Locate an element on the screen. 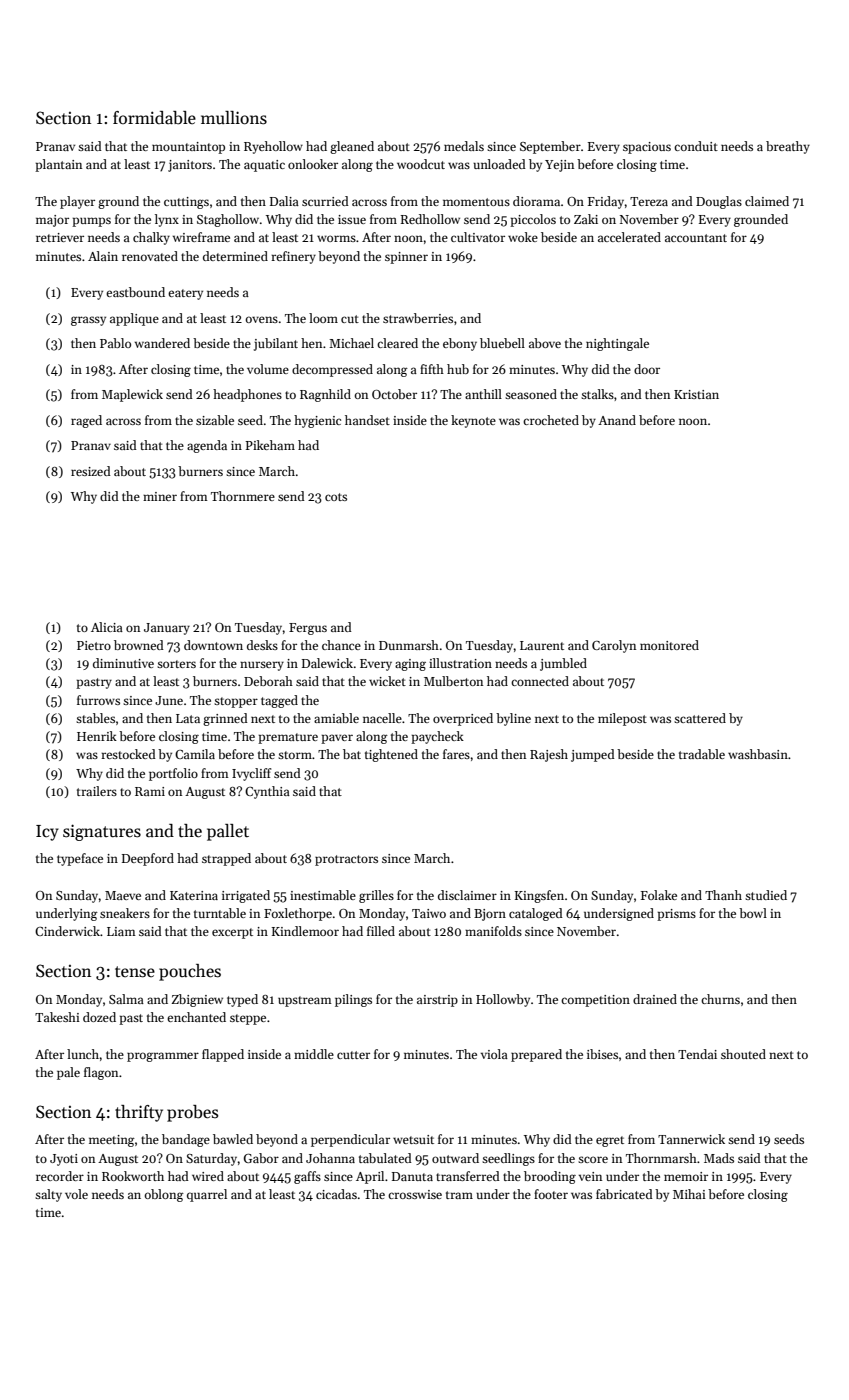 This screenshot has width=849, height=1400. miner is located at coordinates (160, 496).
